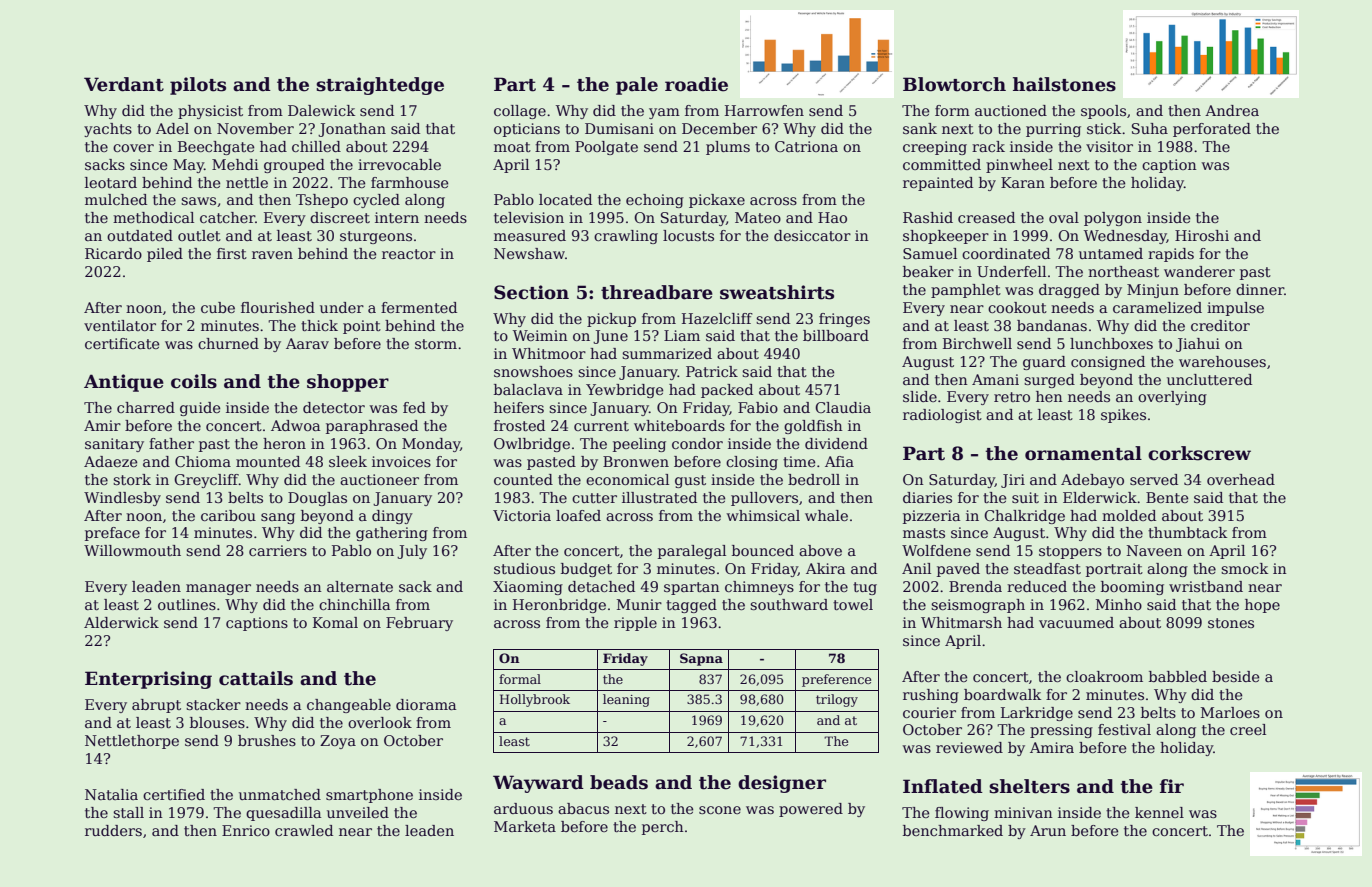 The image size is (1372, 887). I want to click on Jonathan, so click(352, 130).
